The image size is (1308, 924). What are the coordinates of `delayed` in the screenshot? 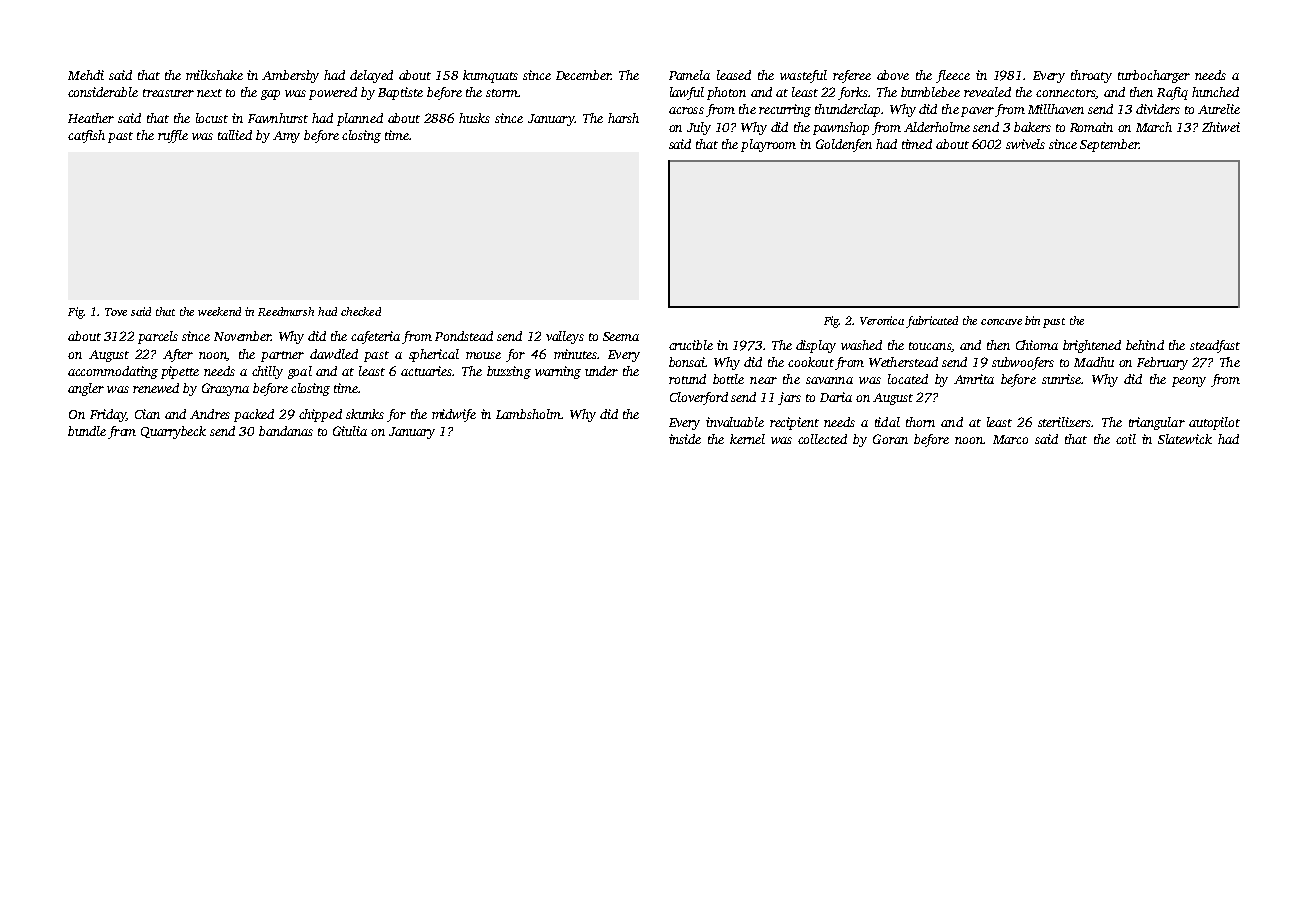 It's located at (371, 76).
